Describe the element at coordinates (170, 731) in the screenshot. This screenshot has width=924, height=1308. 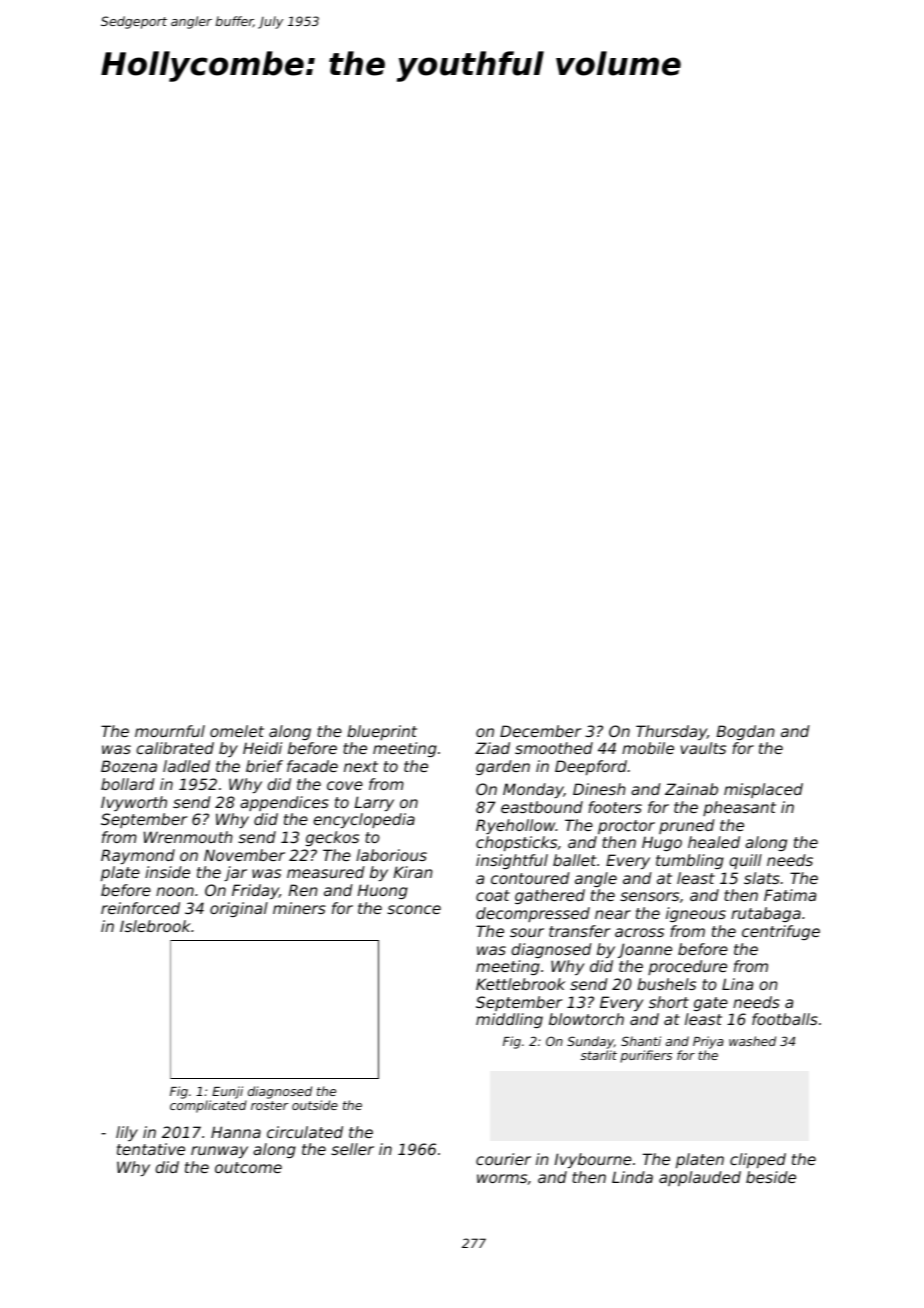
I see `mournful` at that location.
